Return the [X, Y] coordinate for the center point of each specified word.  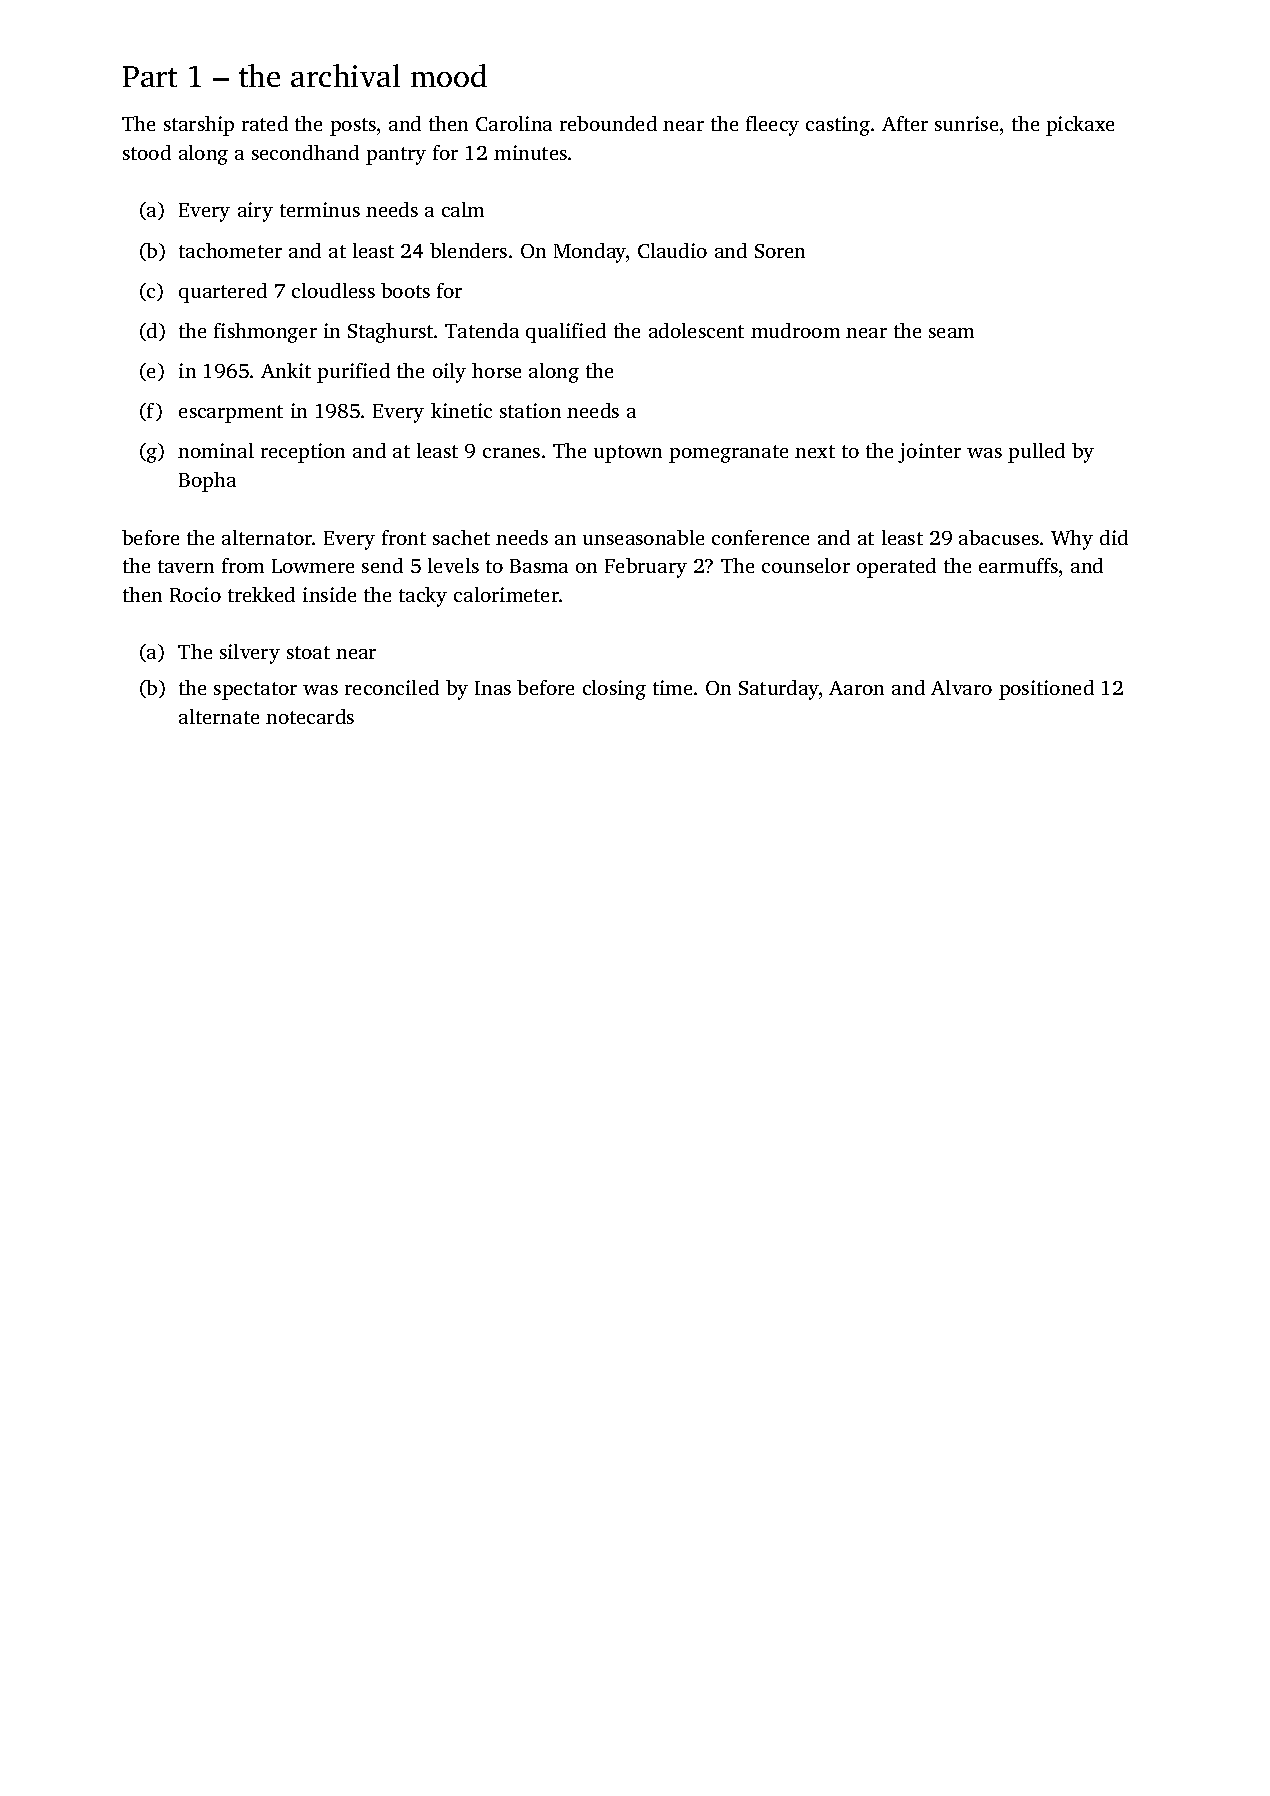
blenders [468, 250]
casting [838, 126]
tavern [186, 566]
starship [199, 126]
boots [405, 290]
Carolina [514, 123]
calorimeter [506, 594]
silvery [250, 654]
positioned [1046, 690]
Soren [780, 251]
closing [614, 690]
